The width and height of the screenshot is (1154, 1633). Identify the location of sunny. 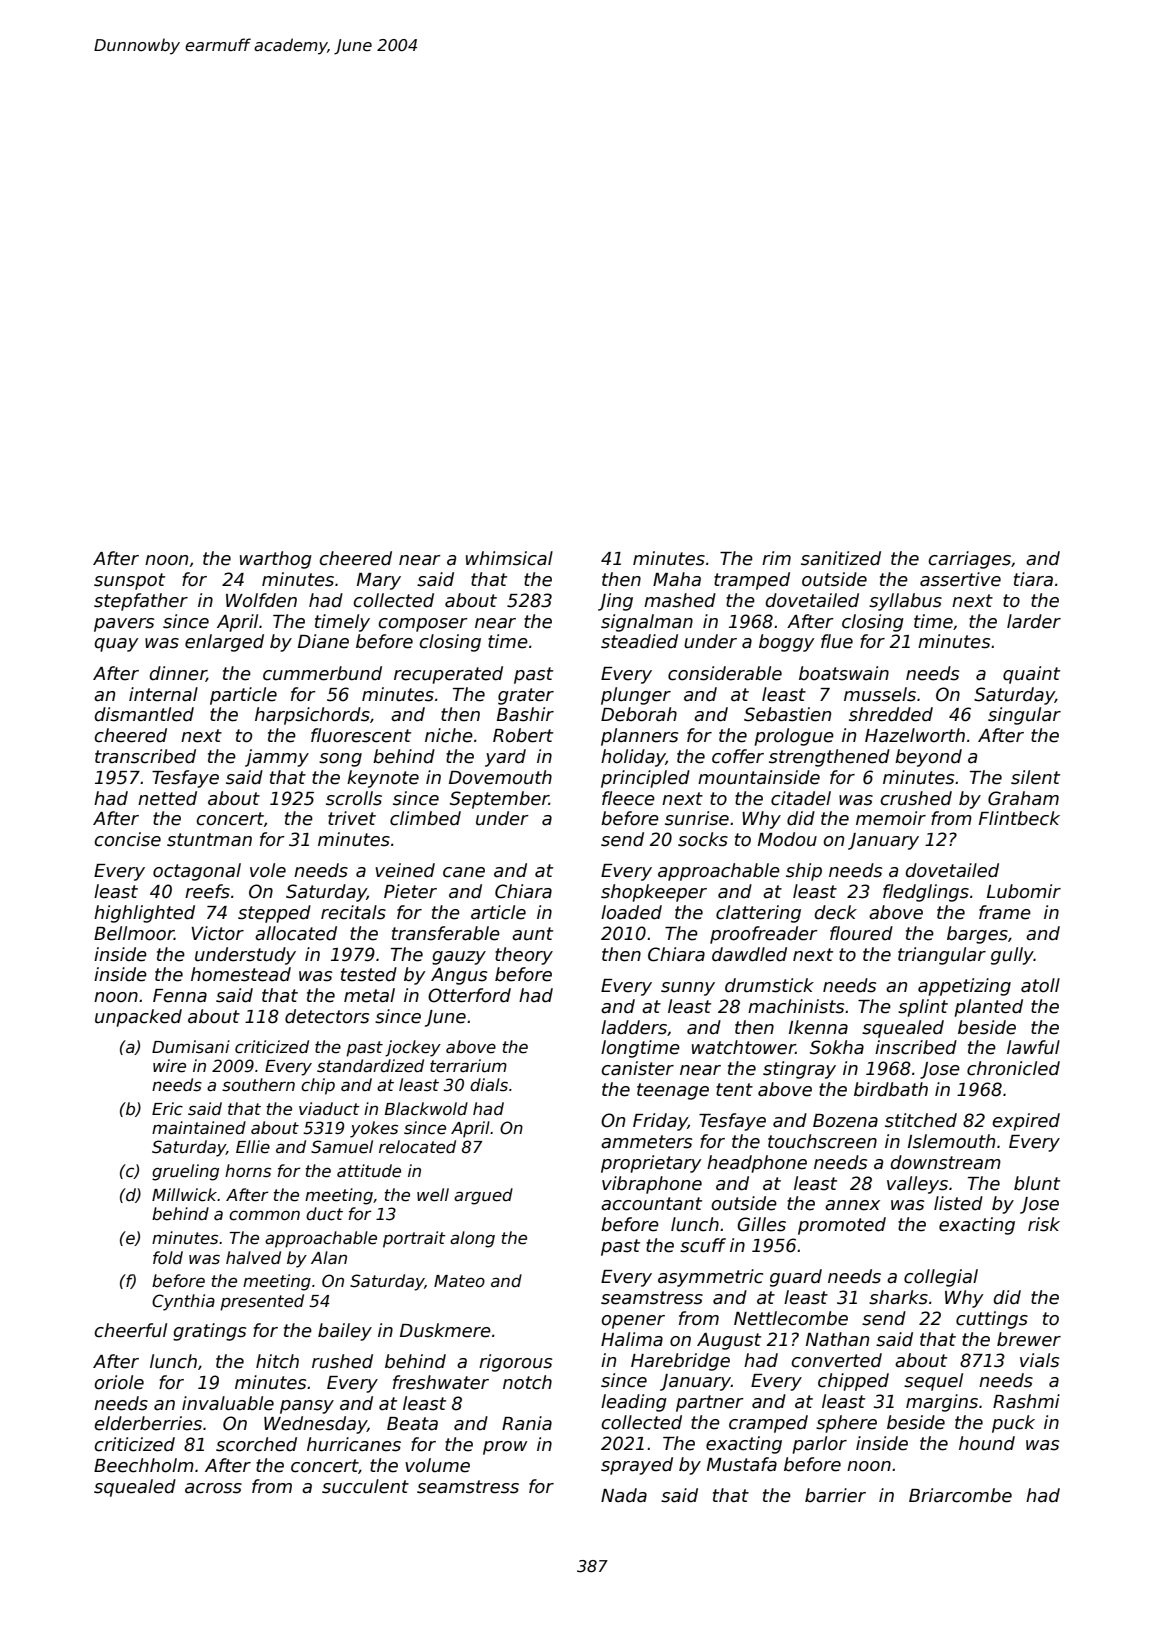
(688, 989).
